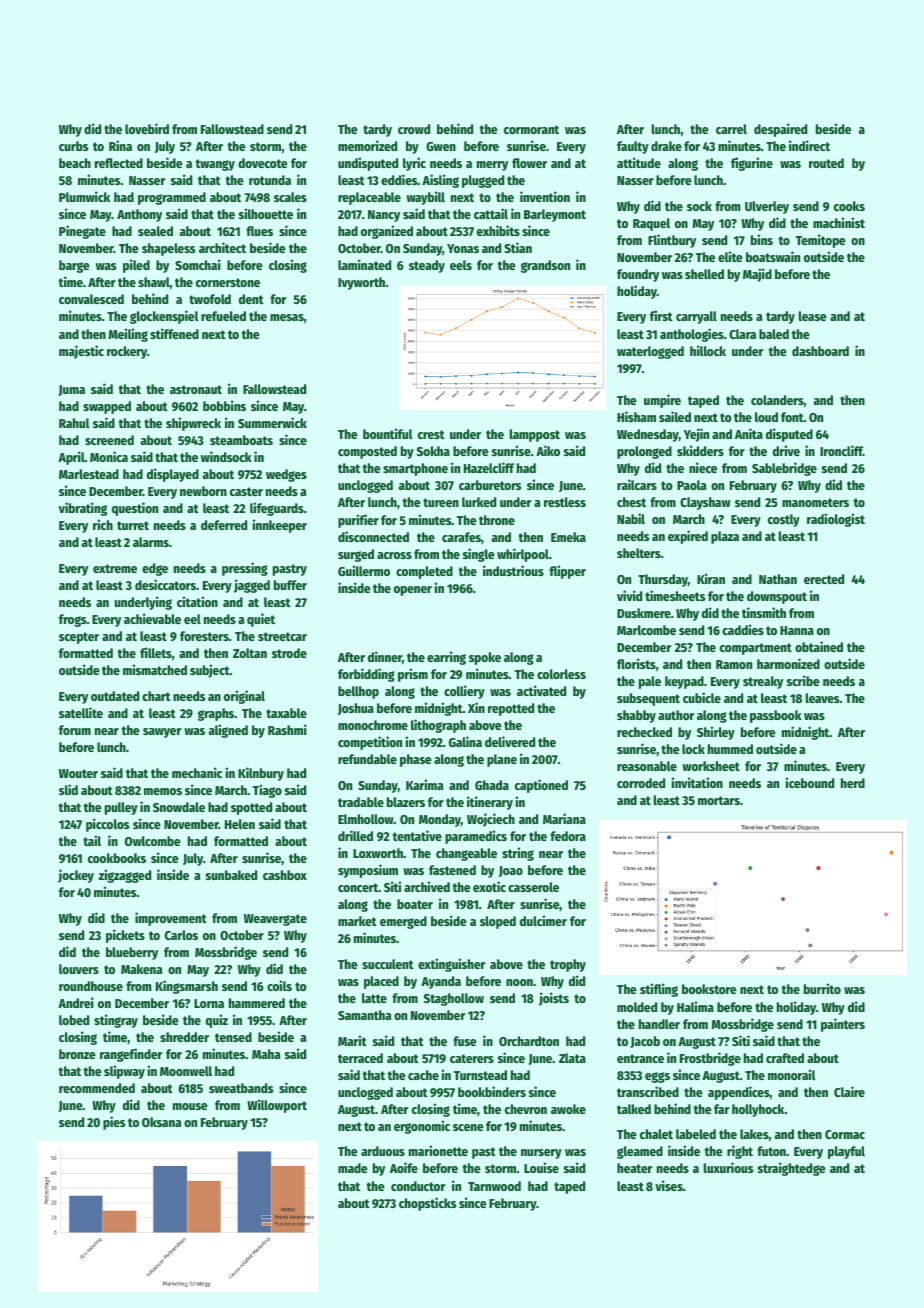 This screenshot has height=1308, width=924. What do you see at coordinates (114, 1123) in the screenshot?
I see `pies` at bounding box center [114, 1123].
